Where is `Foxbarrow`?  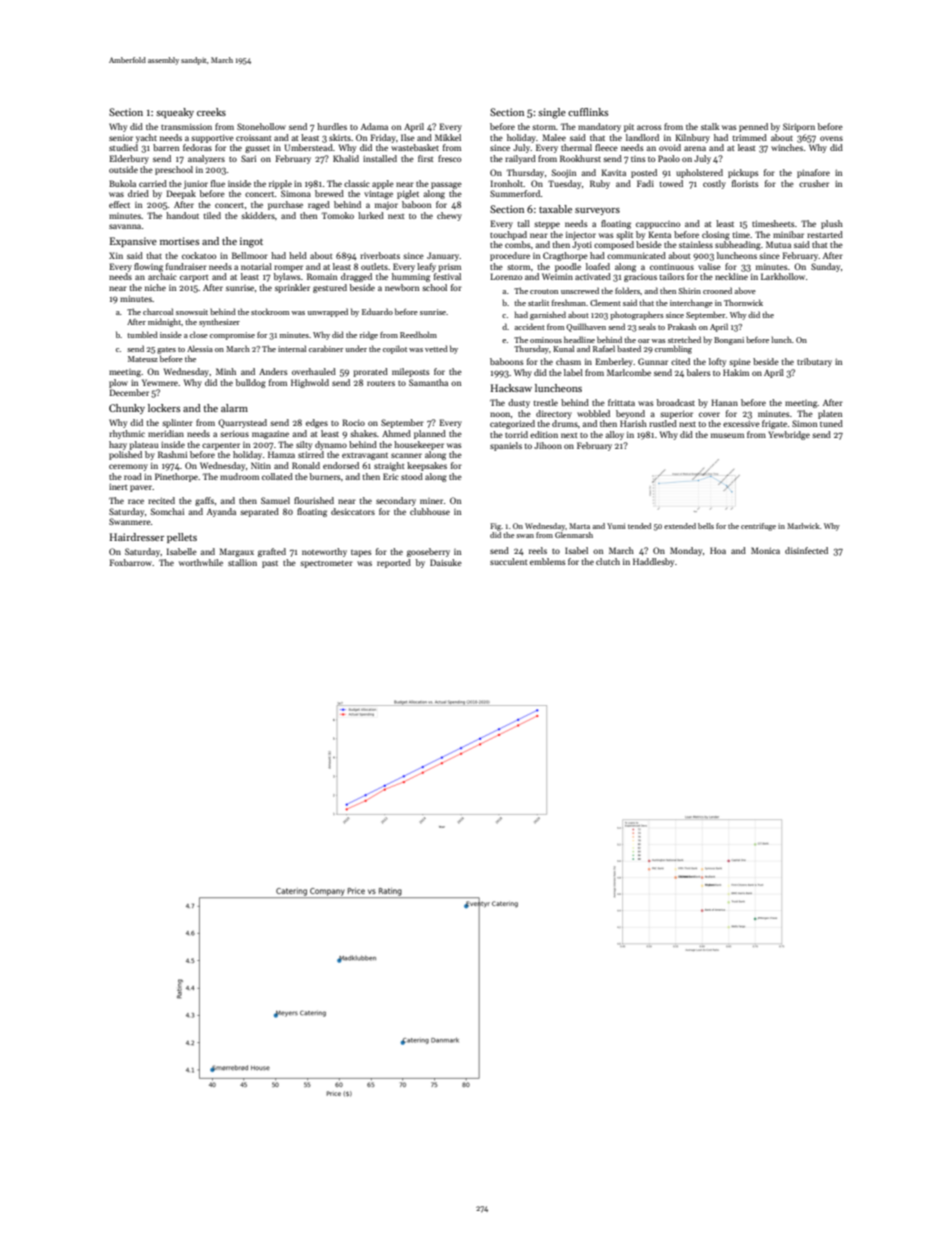
Foxbarrow is located at coordinates (130, 562).
